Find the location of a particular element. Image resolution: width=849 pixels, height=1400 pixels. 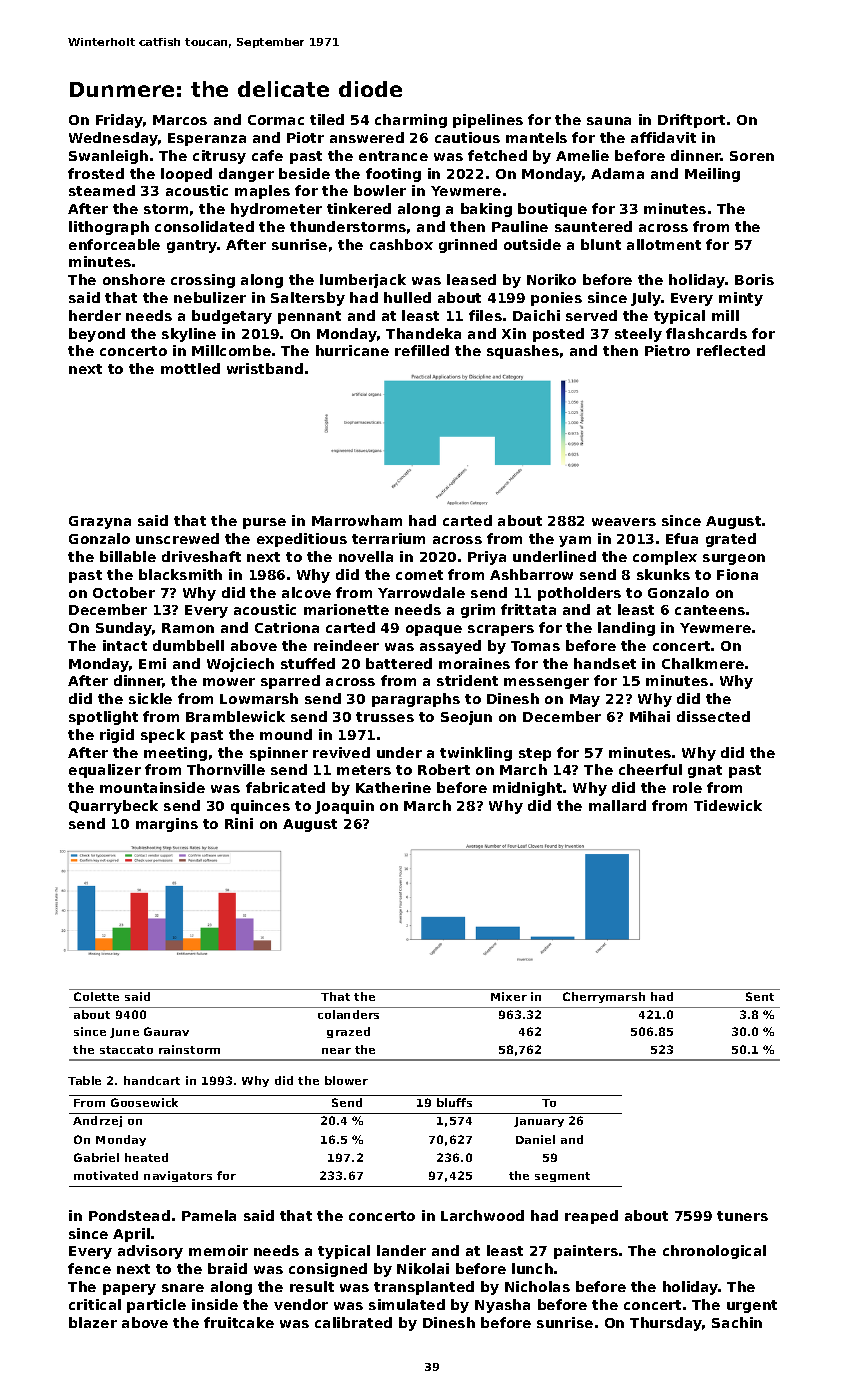

Pauline is located at coordinates (520, 226).
